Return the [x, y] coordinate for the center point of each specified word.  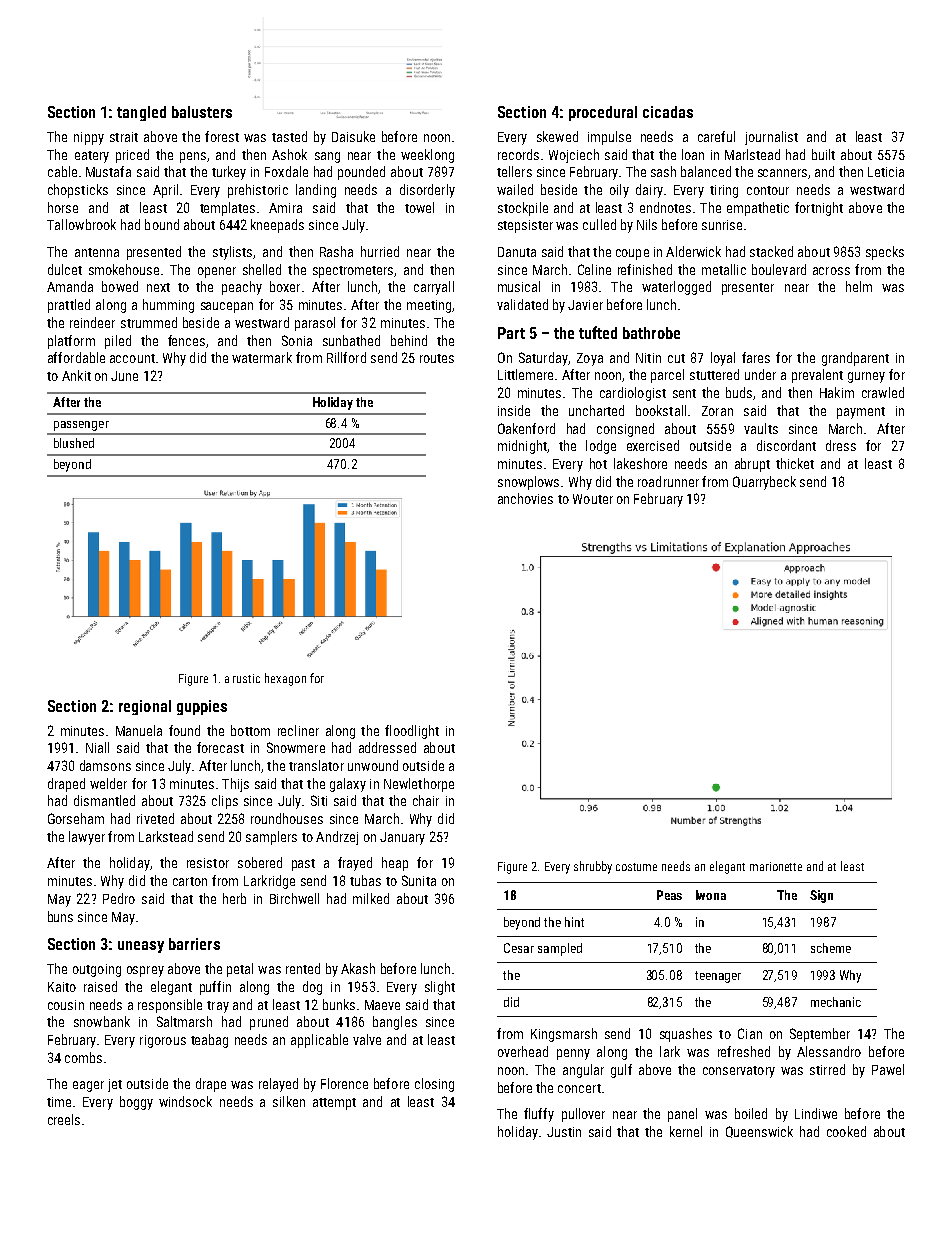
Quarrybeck [764, 483]
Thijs [235, 785]
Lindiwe [816, 1113]
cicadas [668, 112]
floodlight [412, 732]
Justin [564, 1132]
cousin [66, 1005]
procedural [603, 113]
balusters [202, 112]
